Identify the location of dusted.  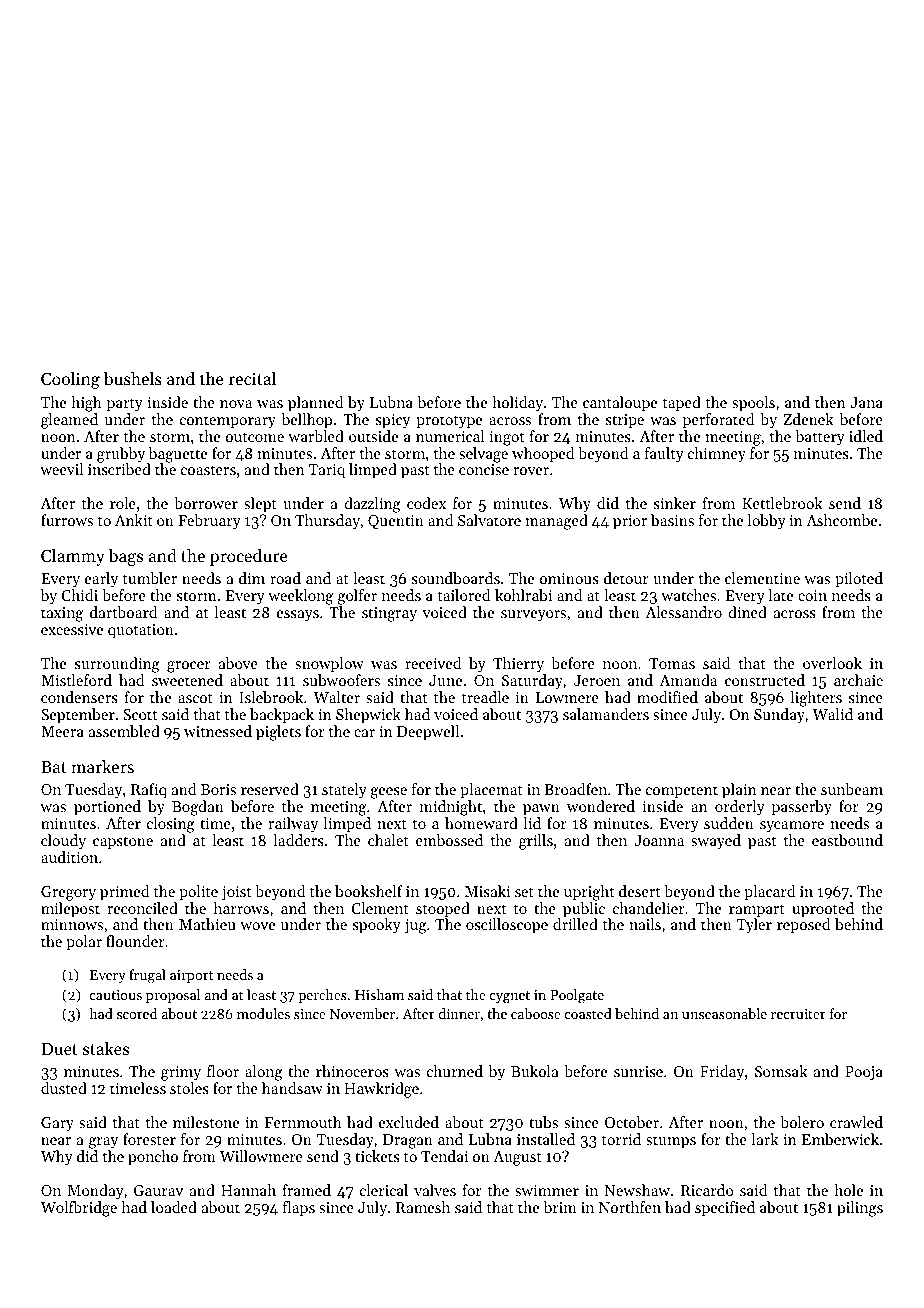
(64, 1088).
